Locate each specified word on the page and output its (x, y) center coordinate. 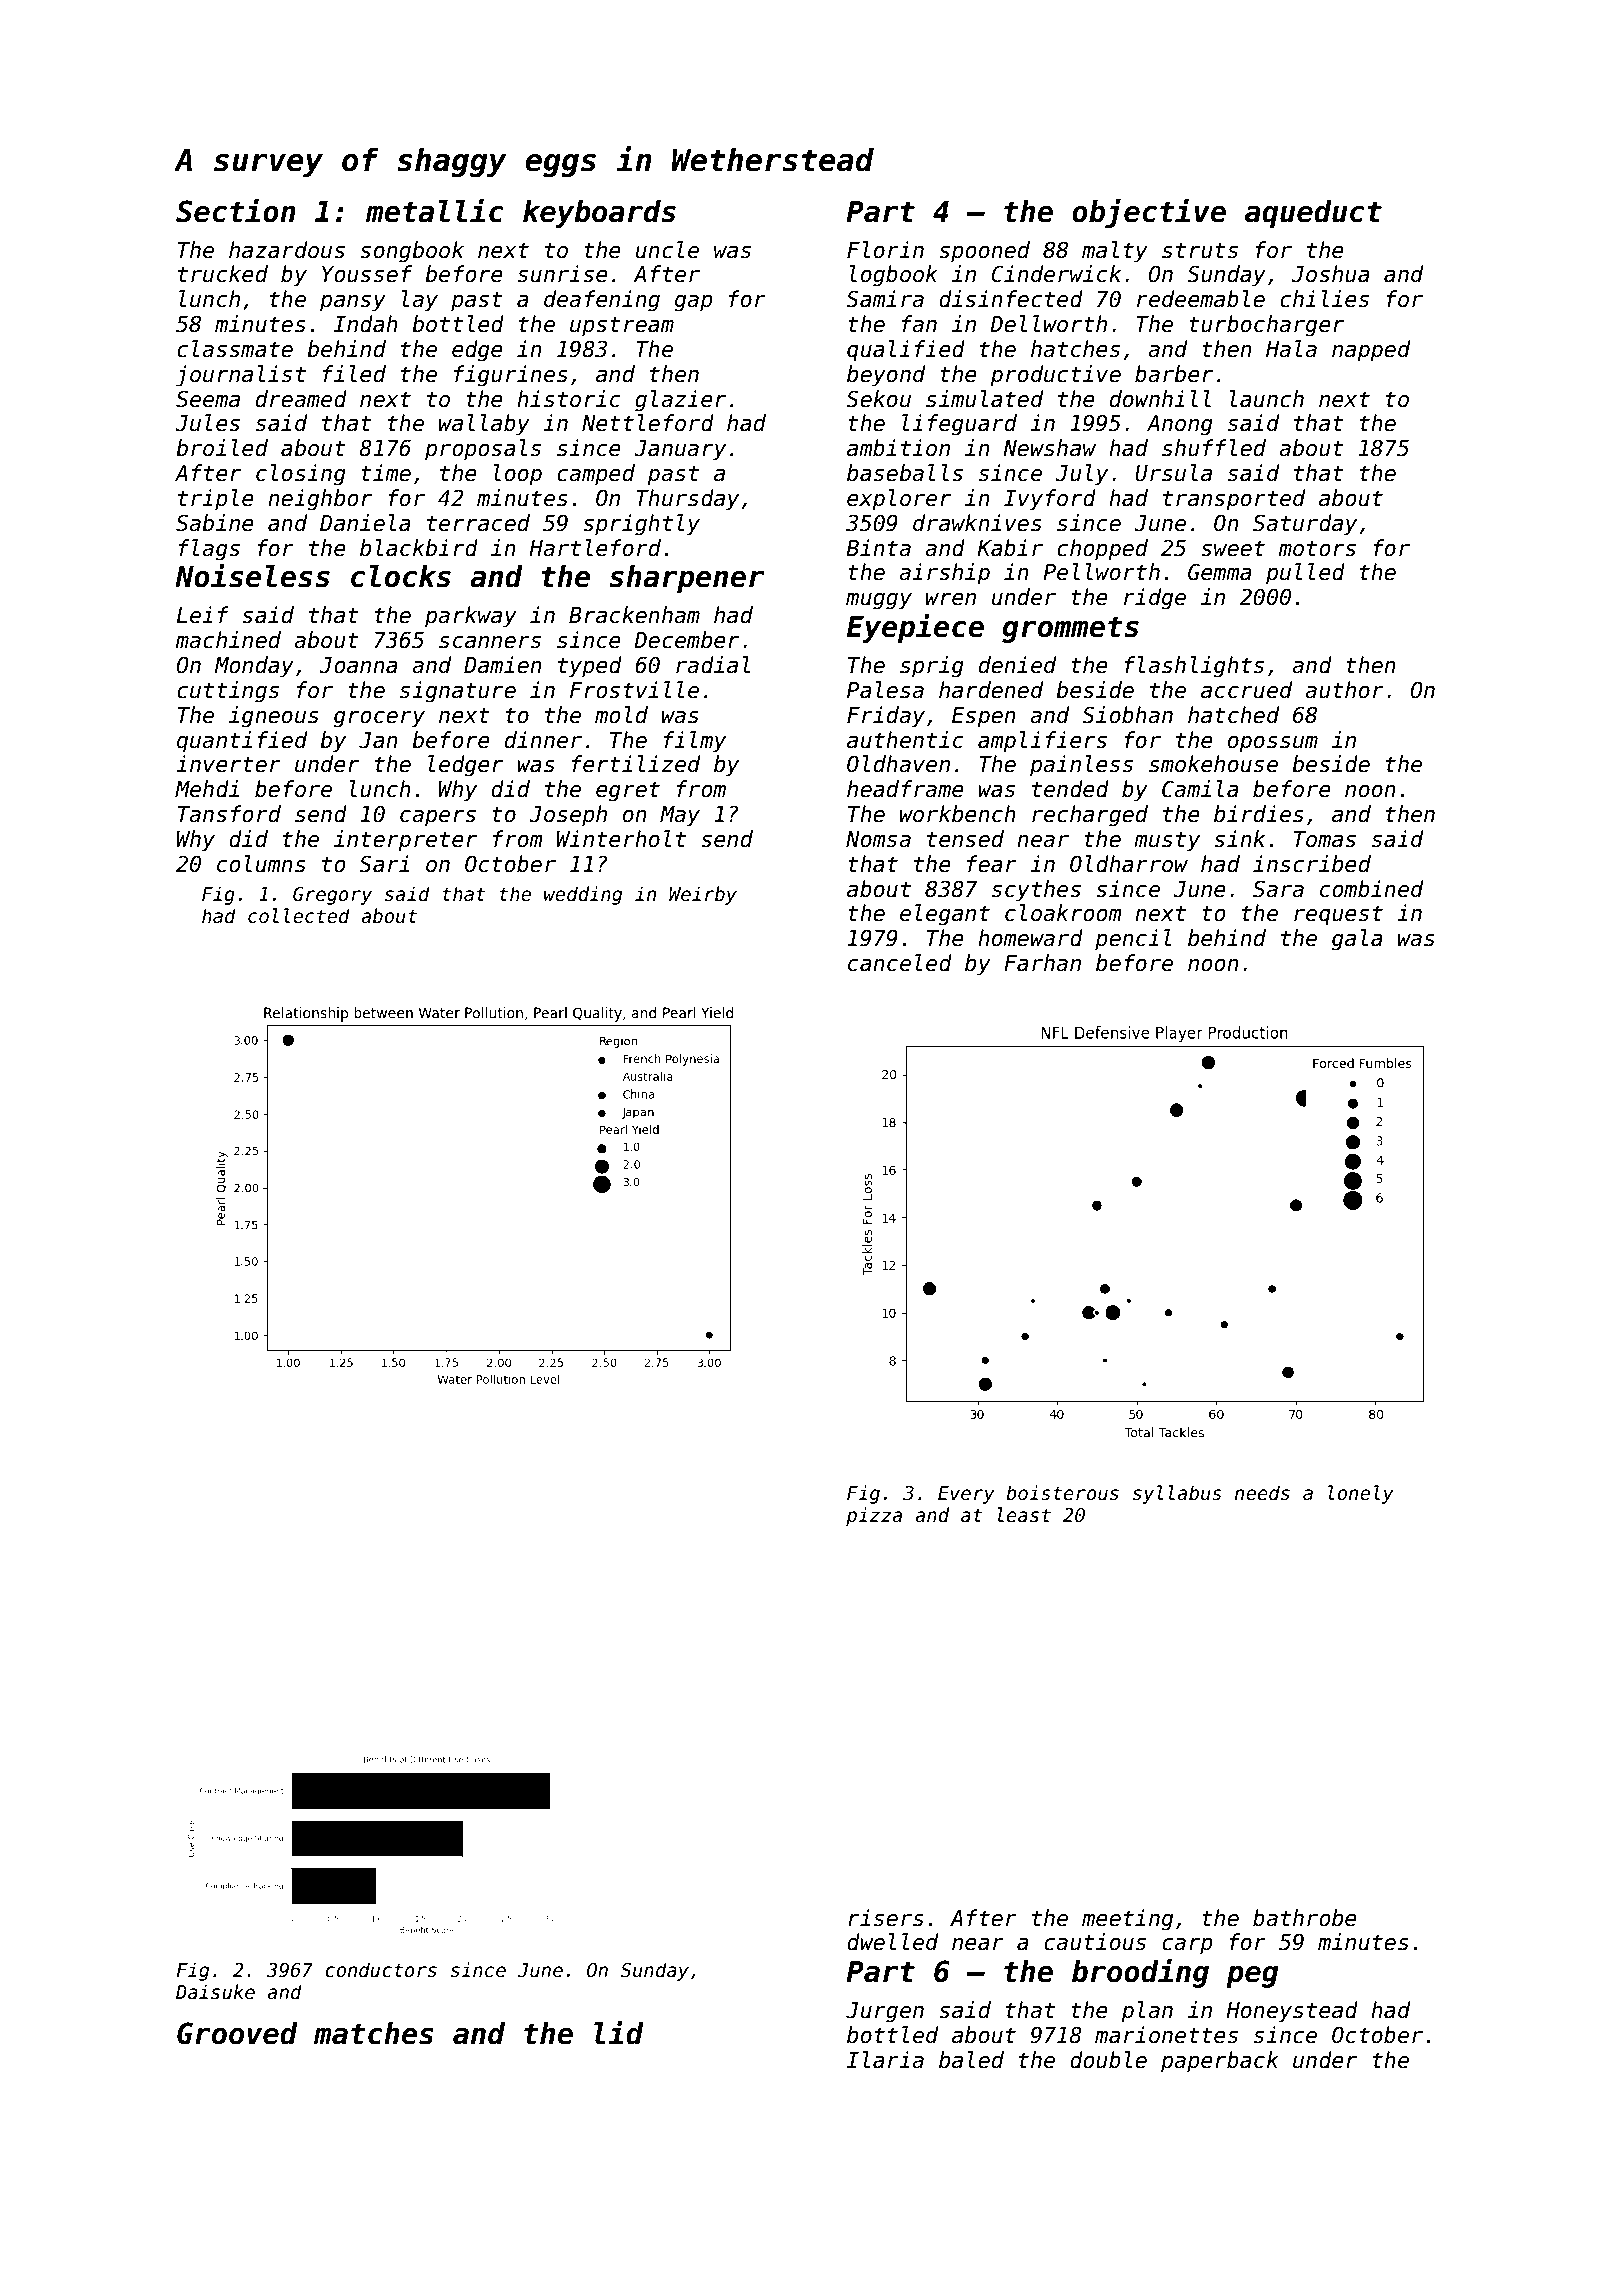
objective (1149, 213)
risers (886, 1918)
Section (236, 210)
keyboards (599, 214)
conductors (381, 1970)
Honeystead (1292, 2012)
